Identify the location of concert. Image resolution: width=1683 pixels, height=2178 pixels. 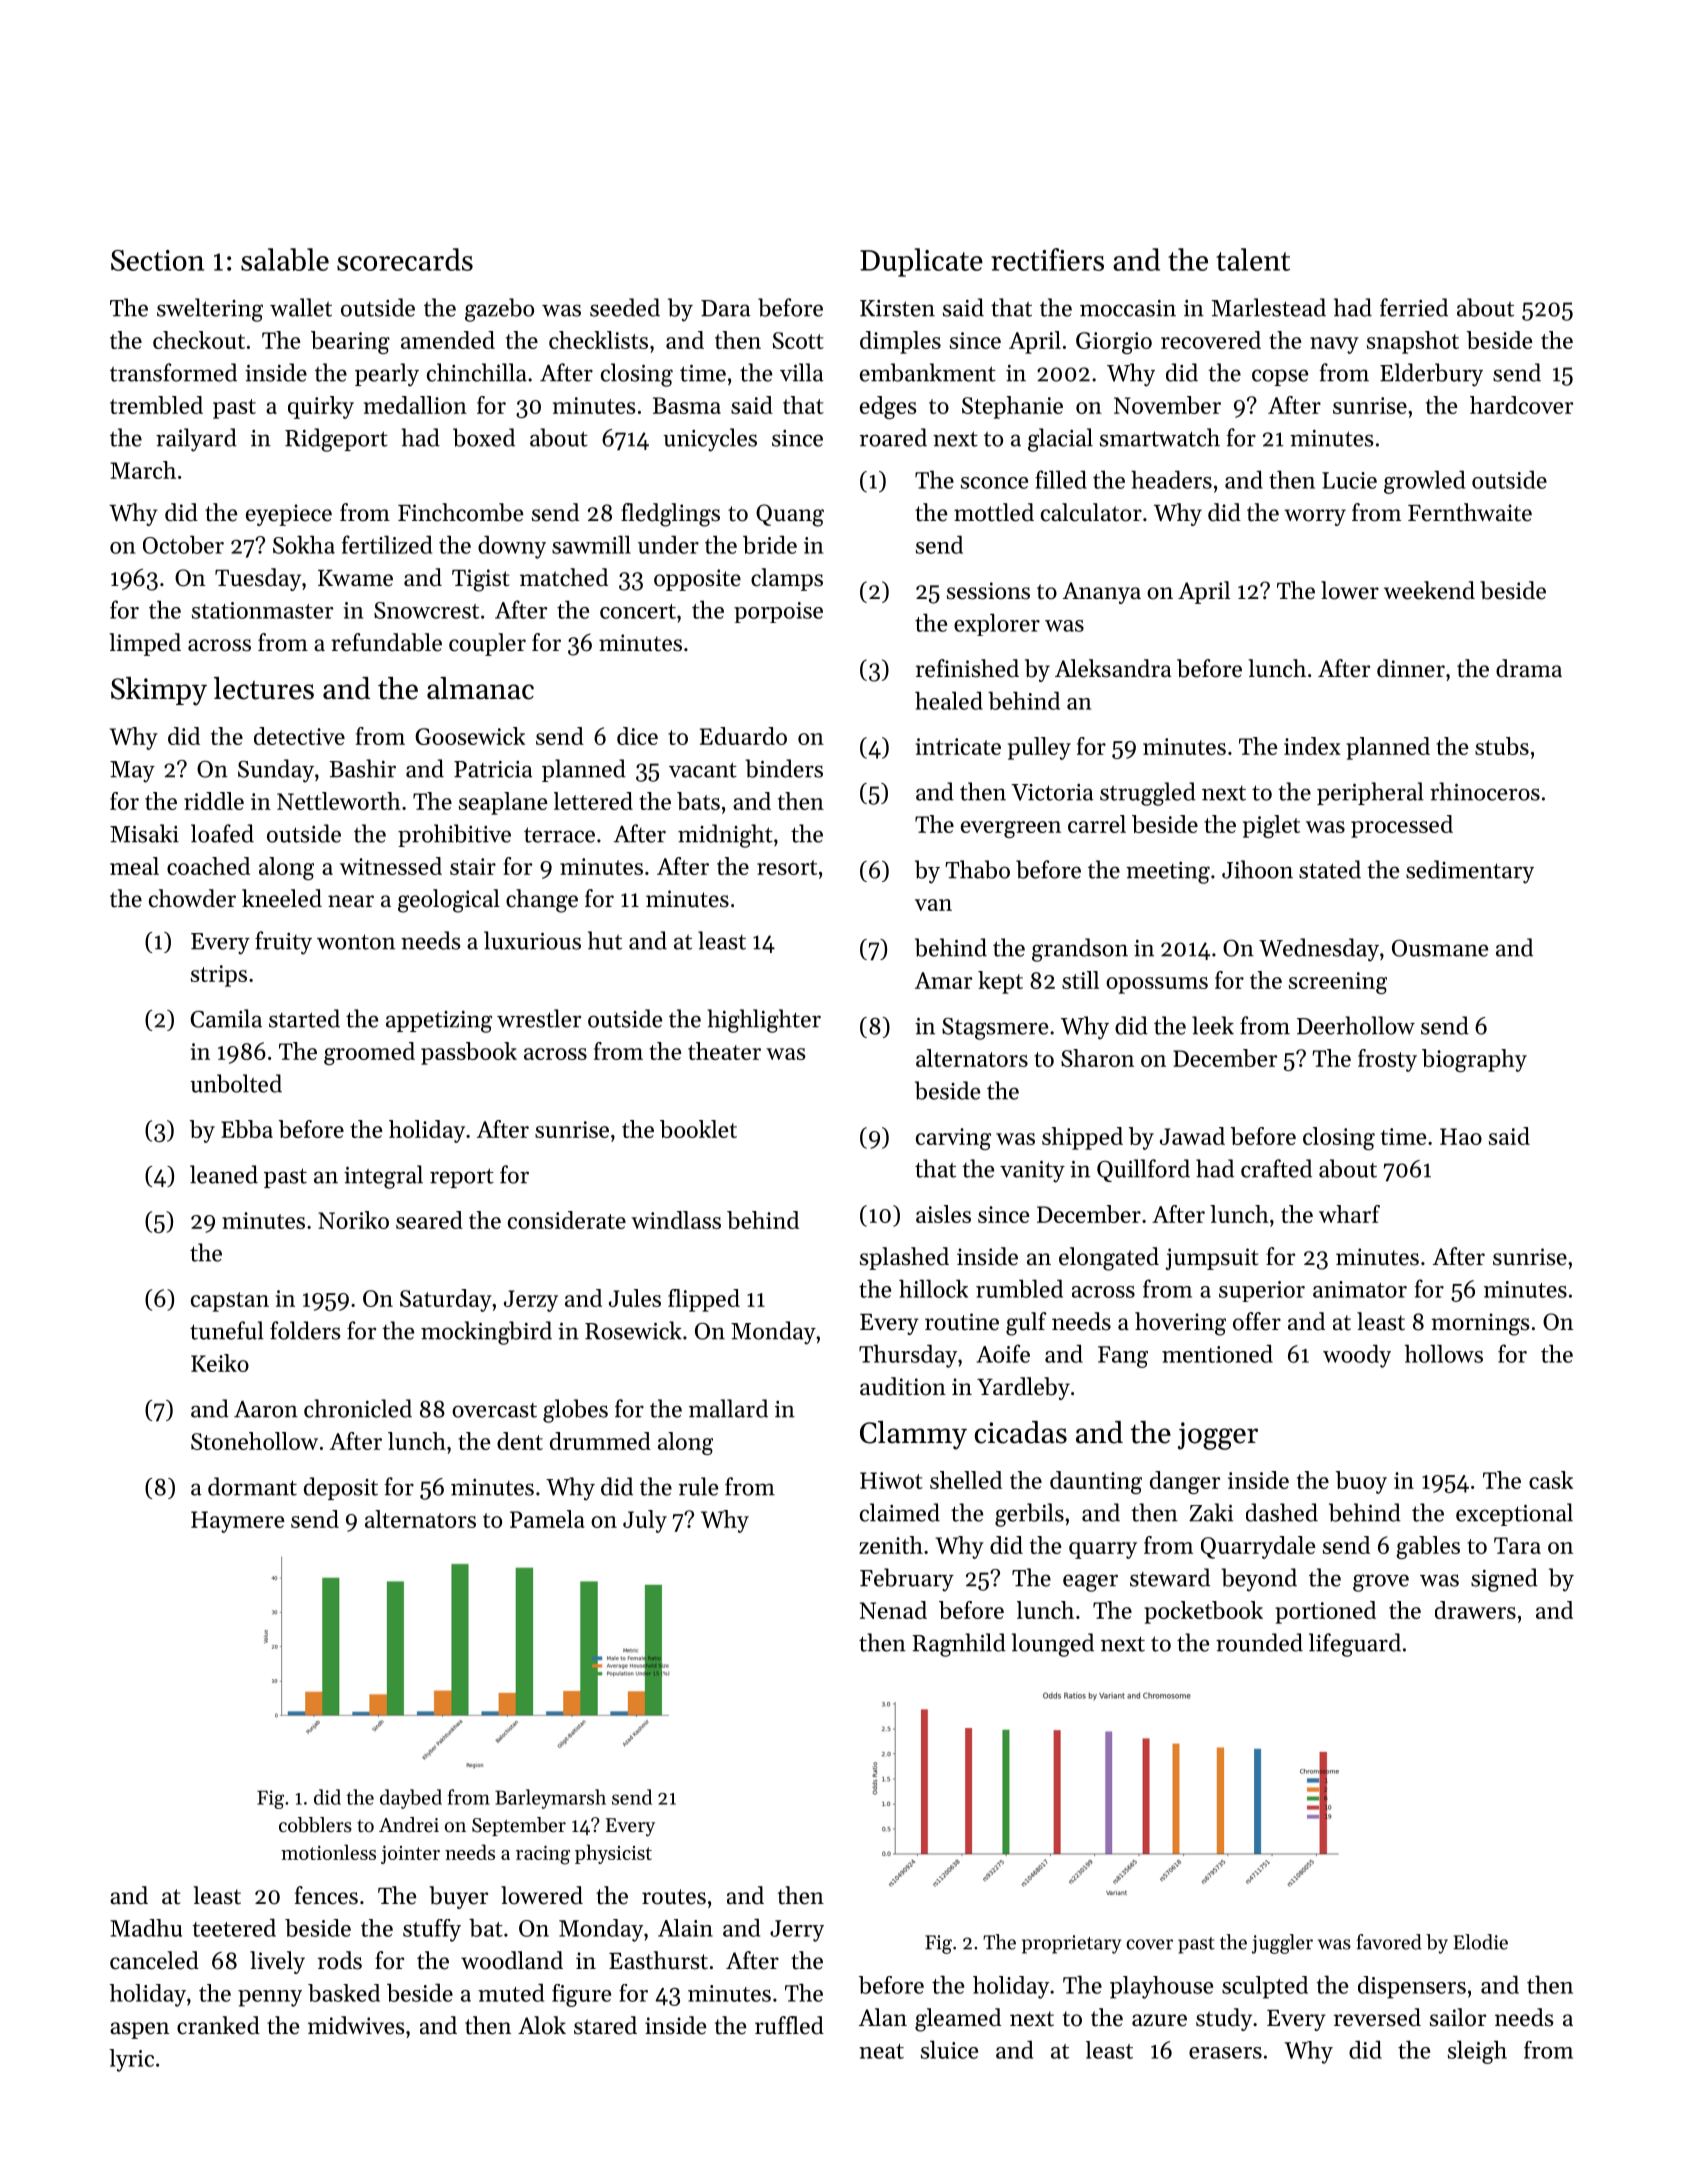
(638, 611).
